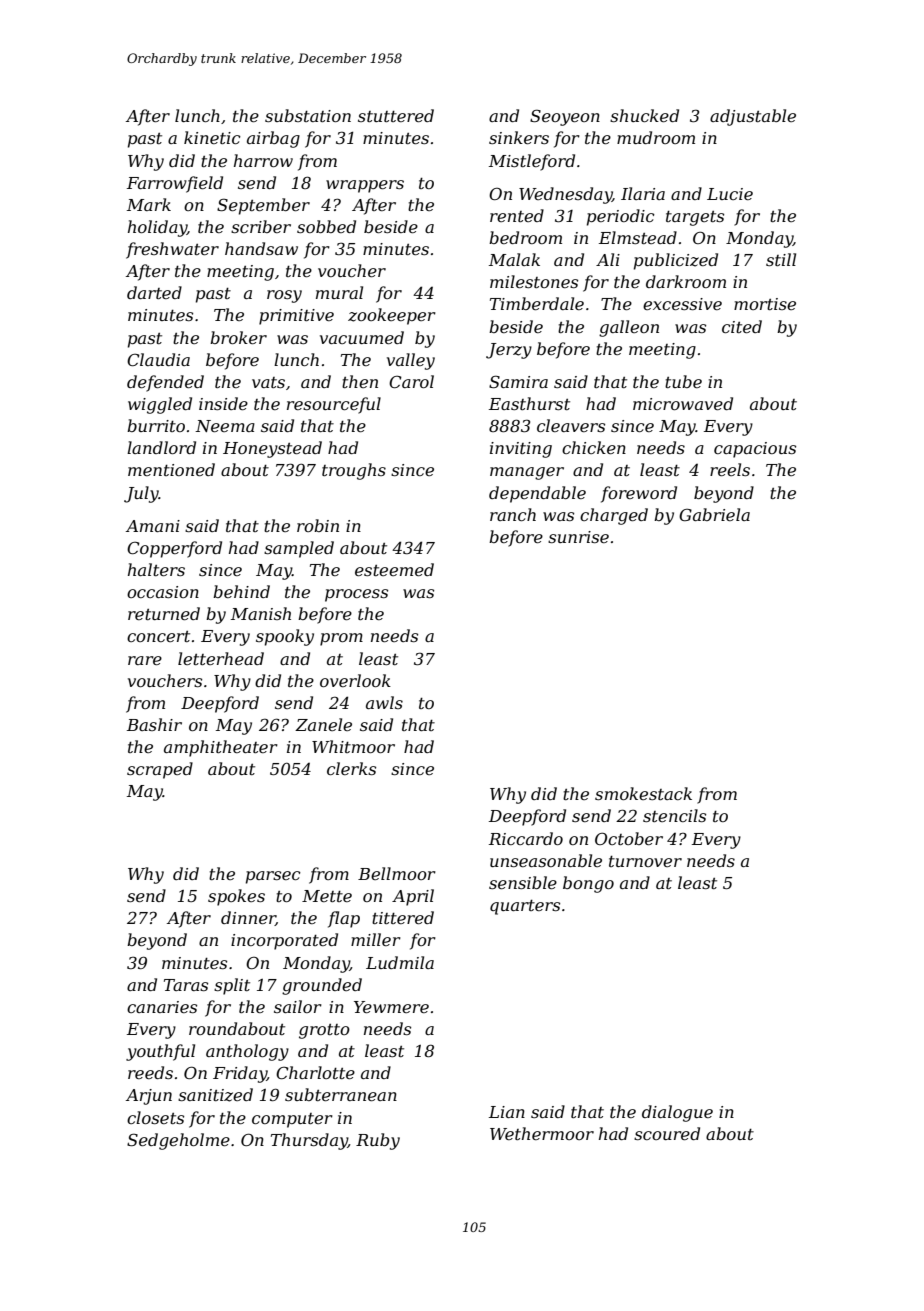 This screenshot has height=1311, width=924. What do you see at coordinates (172, 250) in the screenshot?
I see `freshwater` at bounding box center [172, 250].
